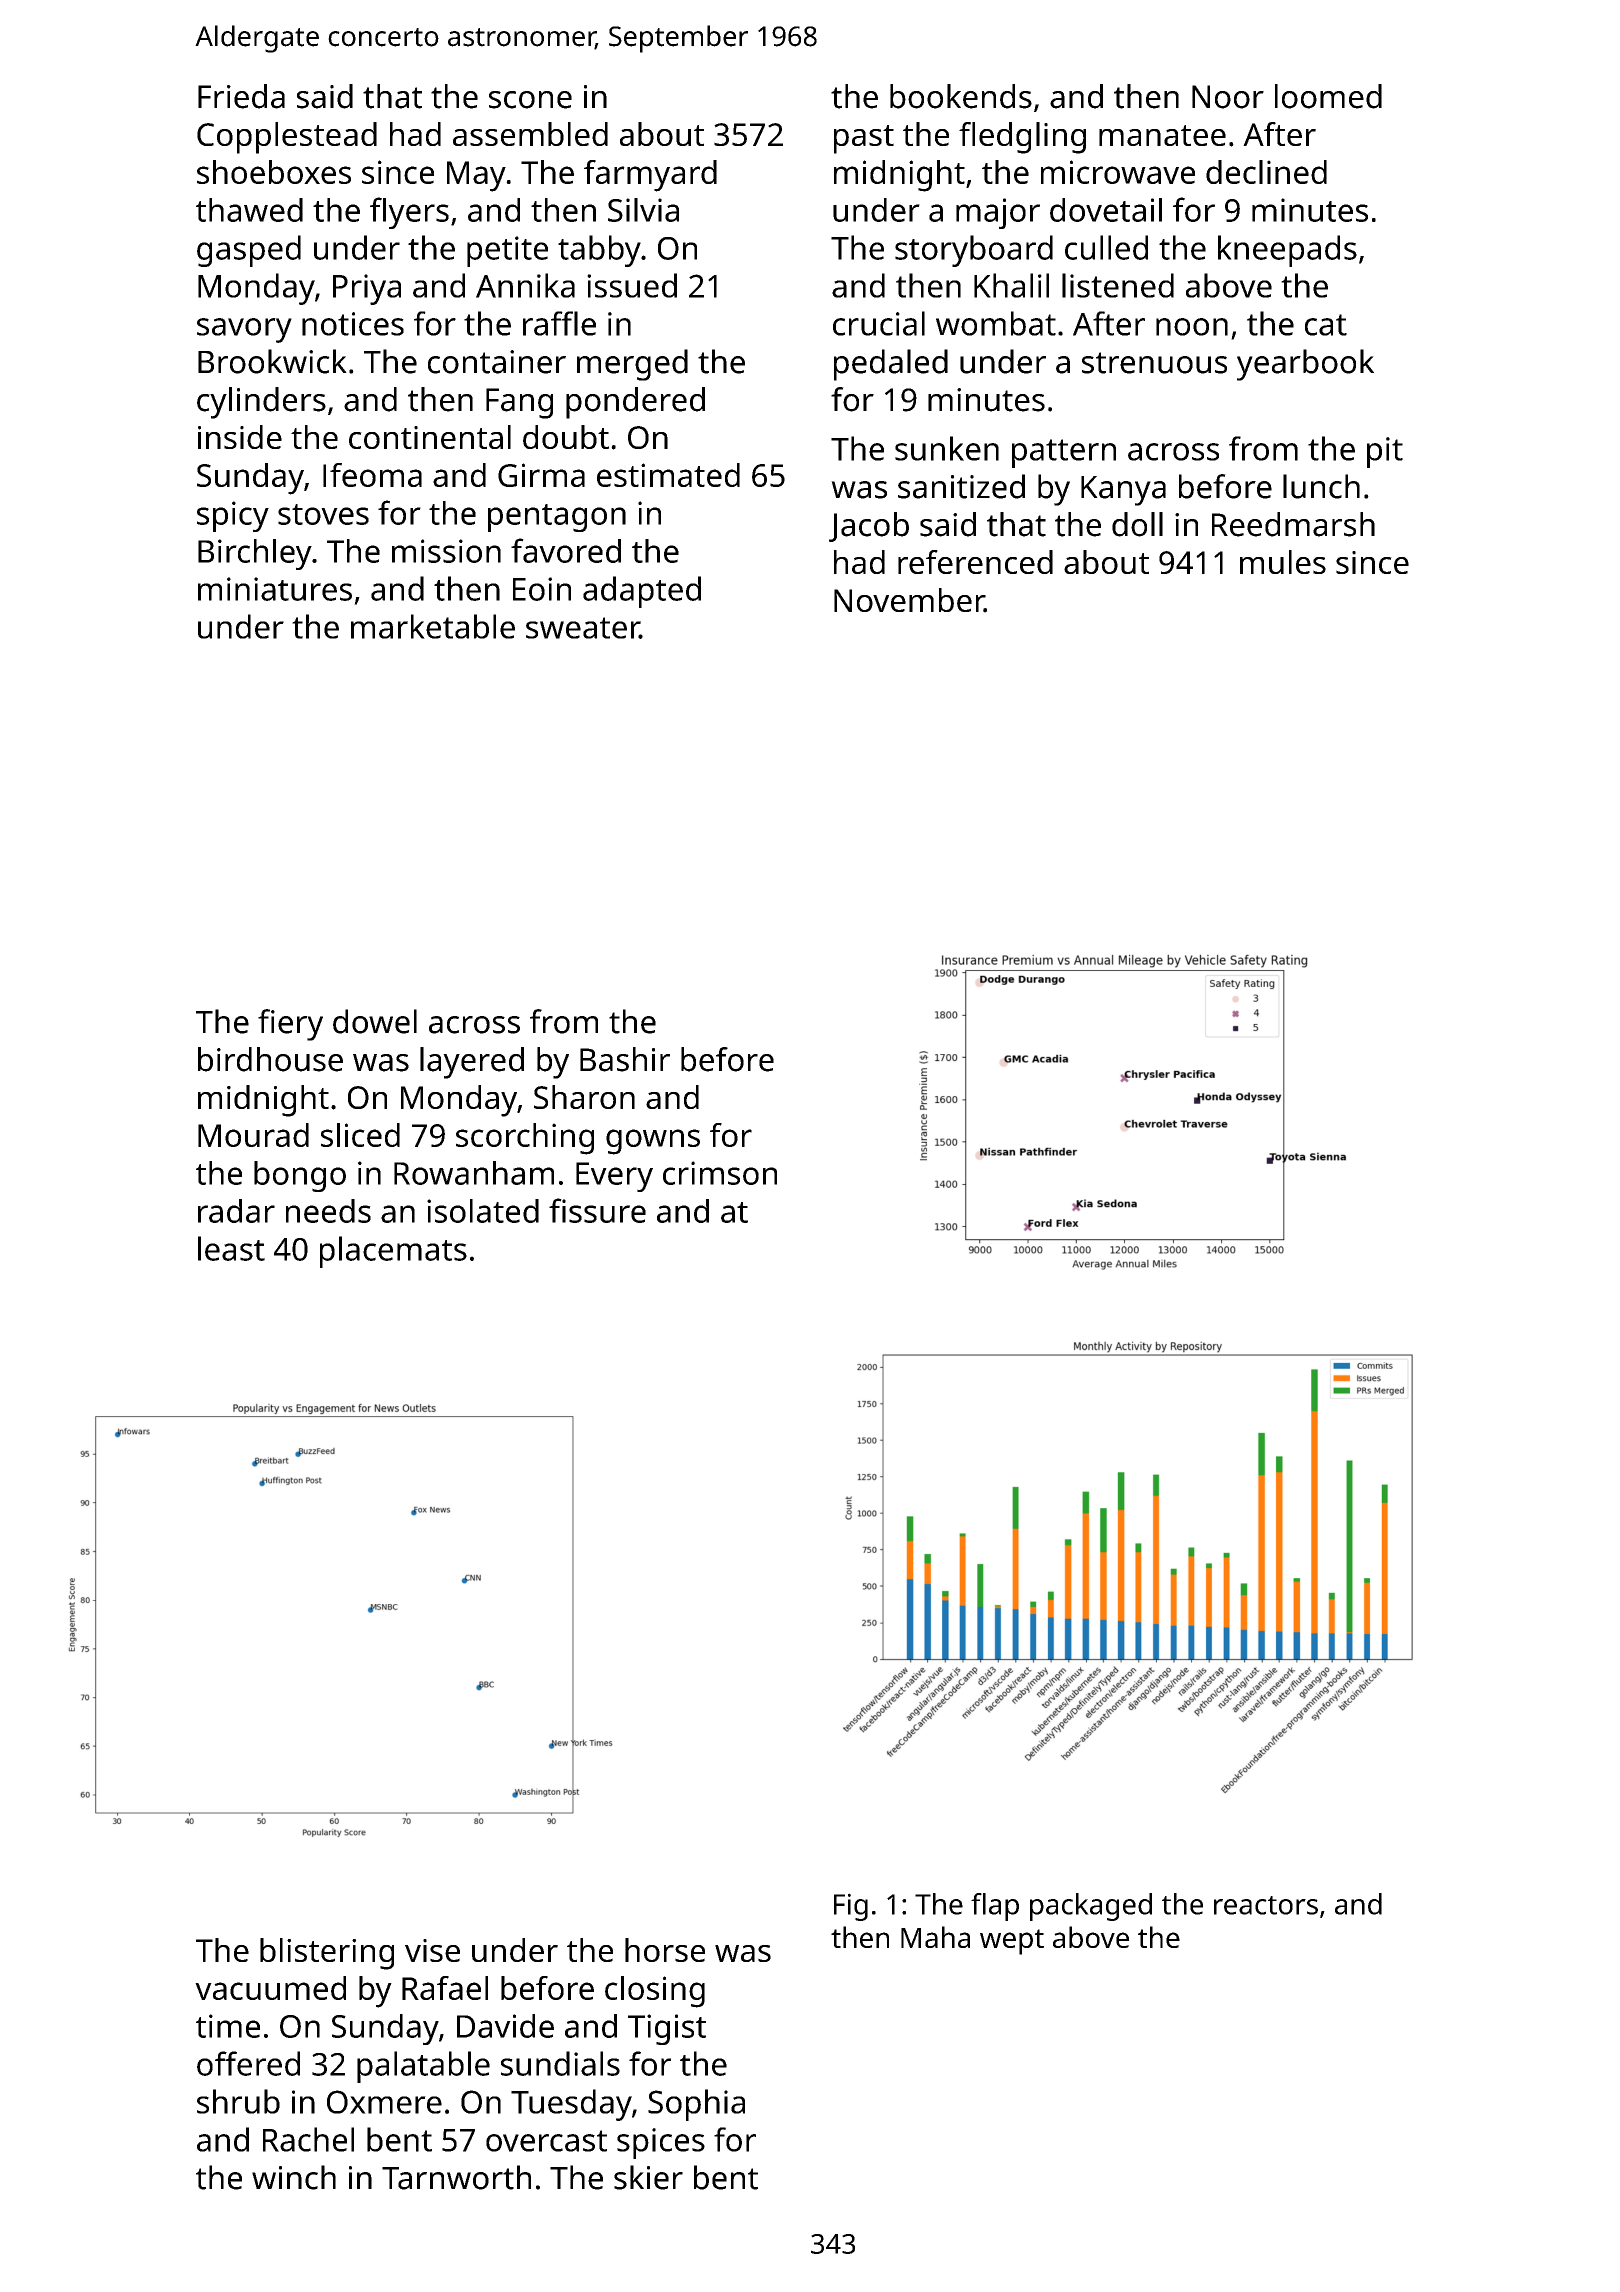 The image size is (1620, 2292). What do you see at coordinates (696, 2105) in the document?
I see `Sophia` at bounding box center [696, 2105].
